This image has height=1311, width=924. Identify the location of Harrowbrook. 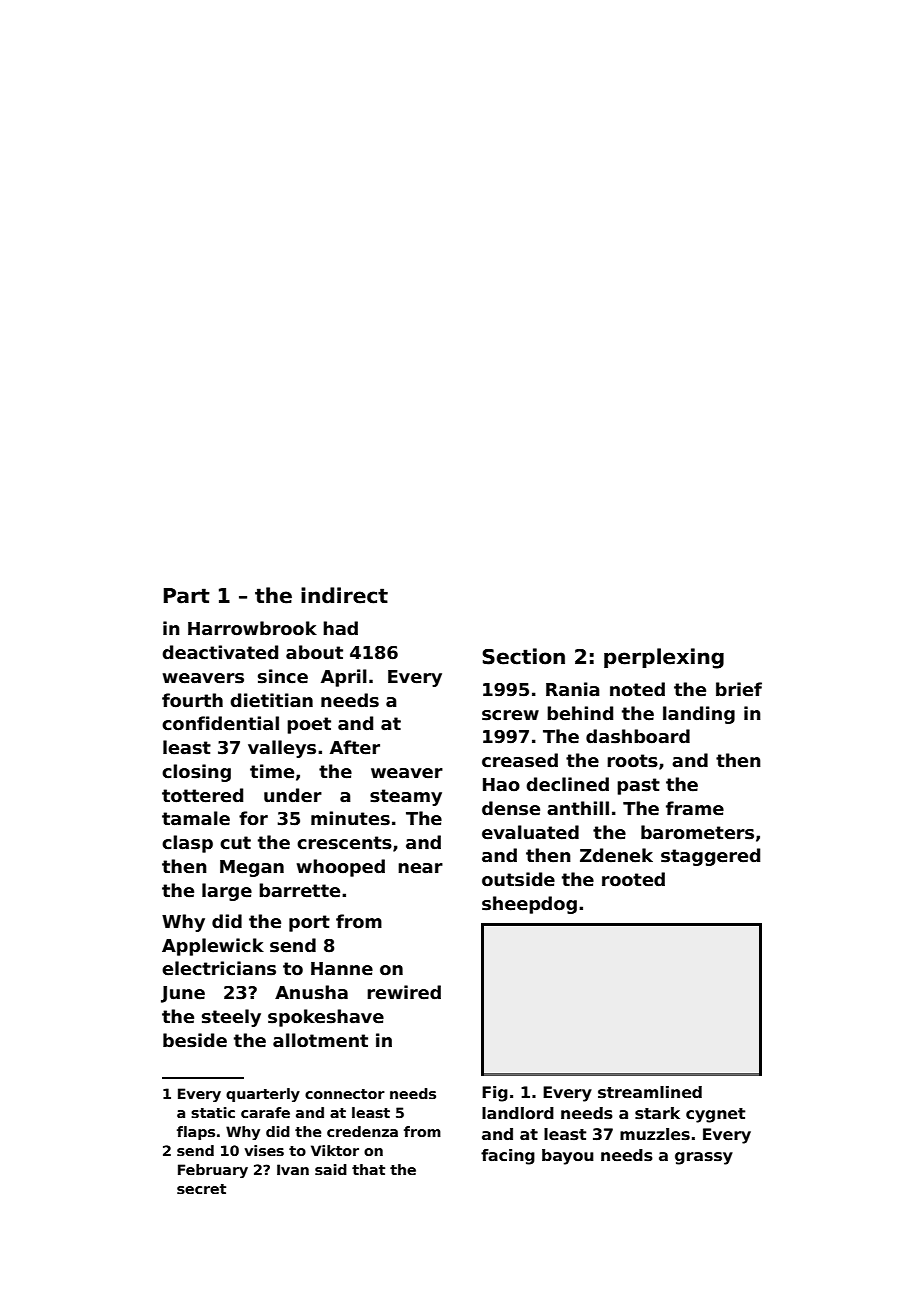
(252, 628).
